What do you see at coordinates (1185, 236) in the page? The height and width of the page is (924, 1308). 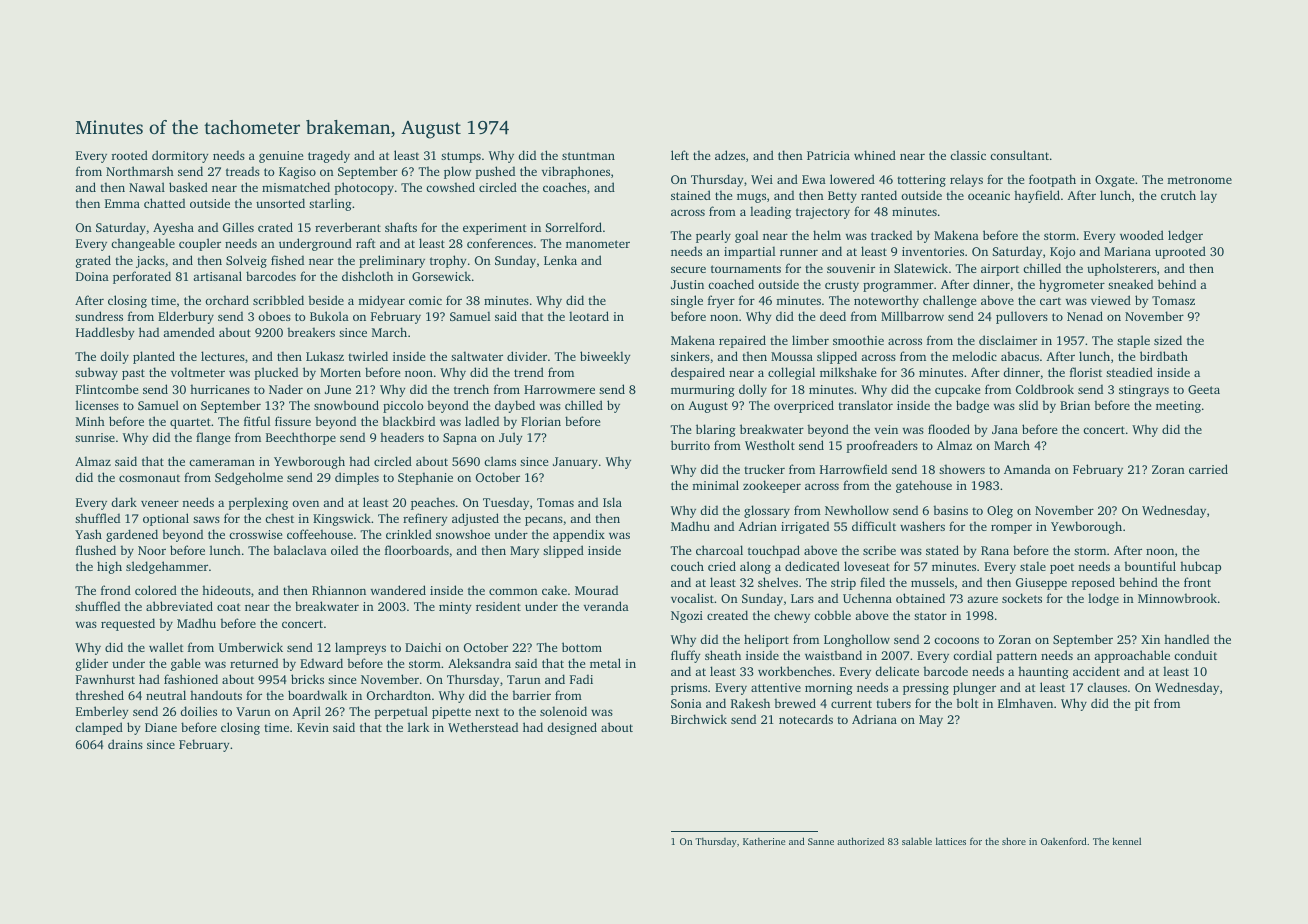 I see `ledger` at bounding box center [1185, 236].
